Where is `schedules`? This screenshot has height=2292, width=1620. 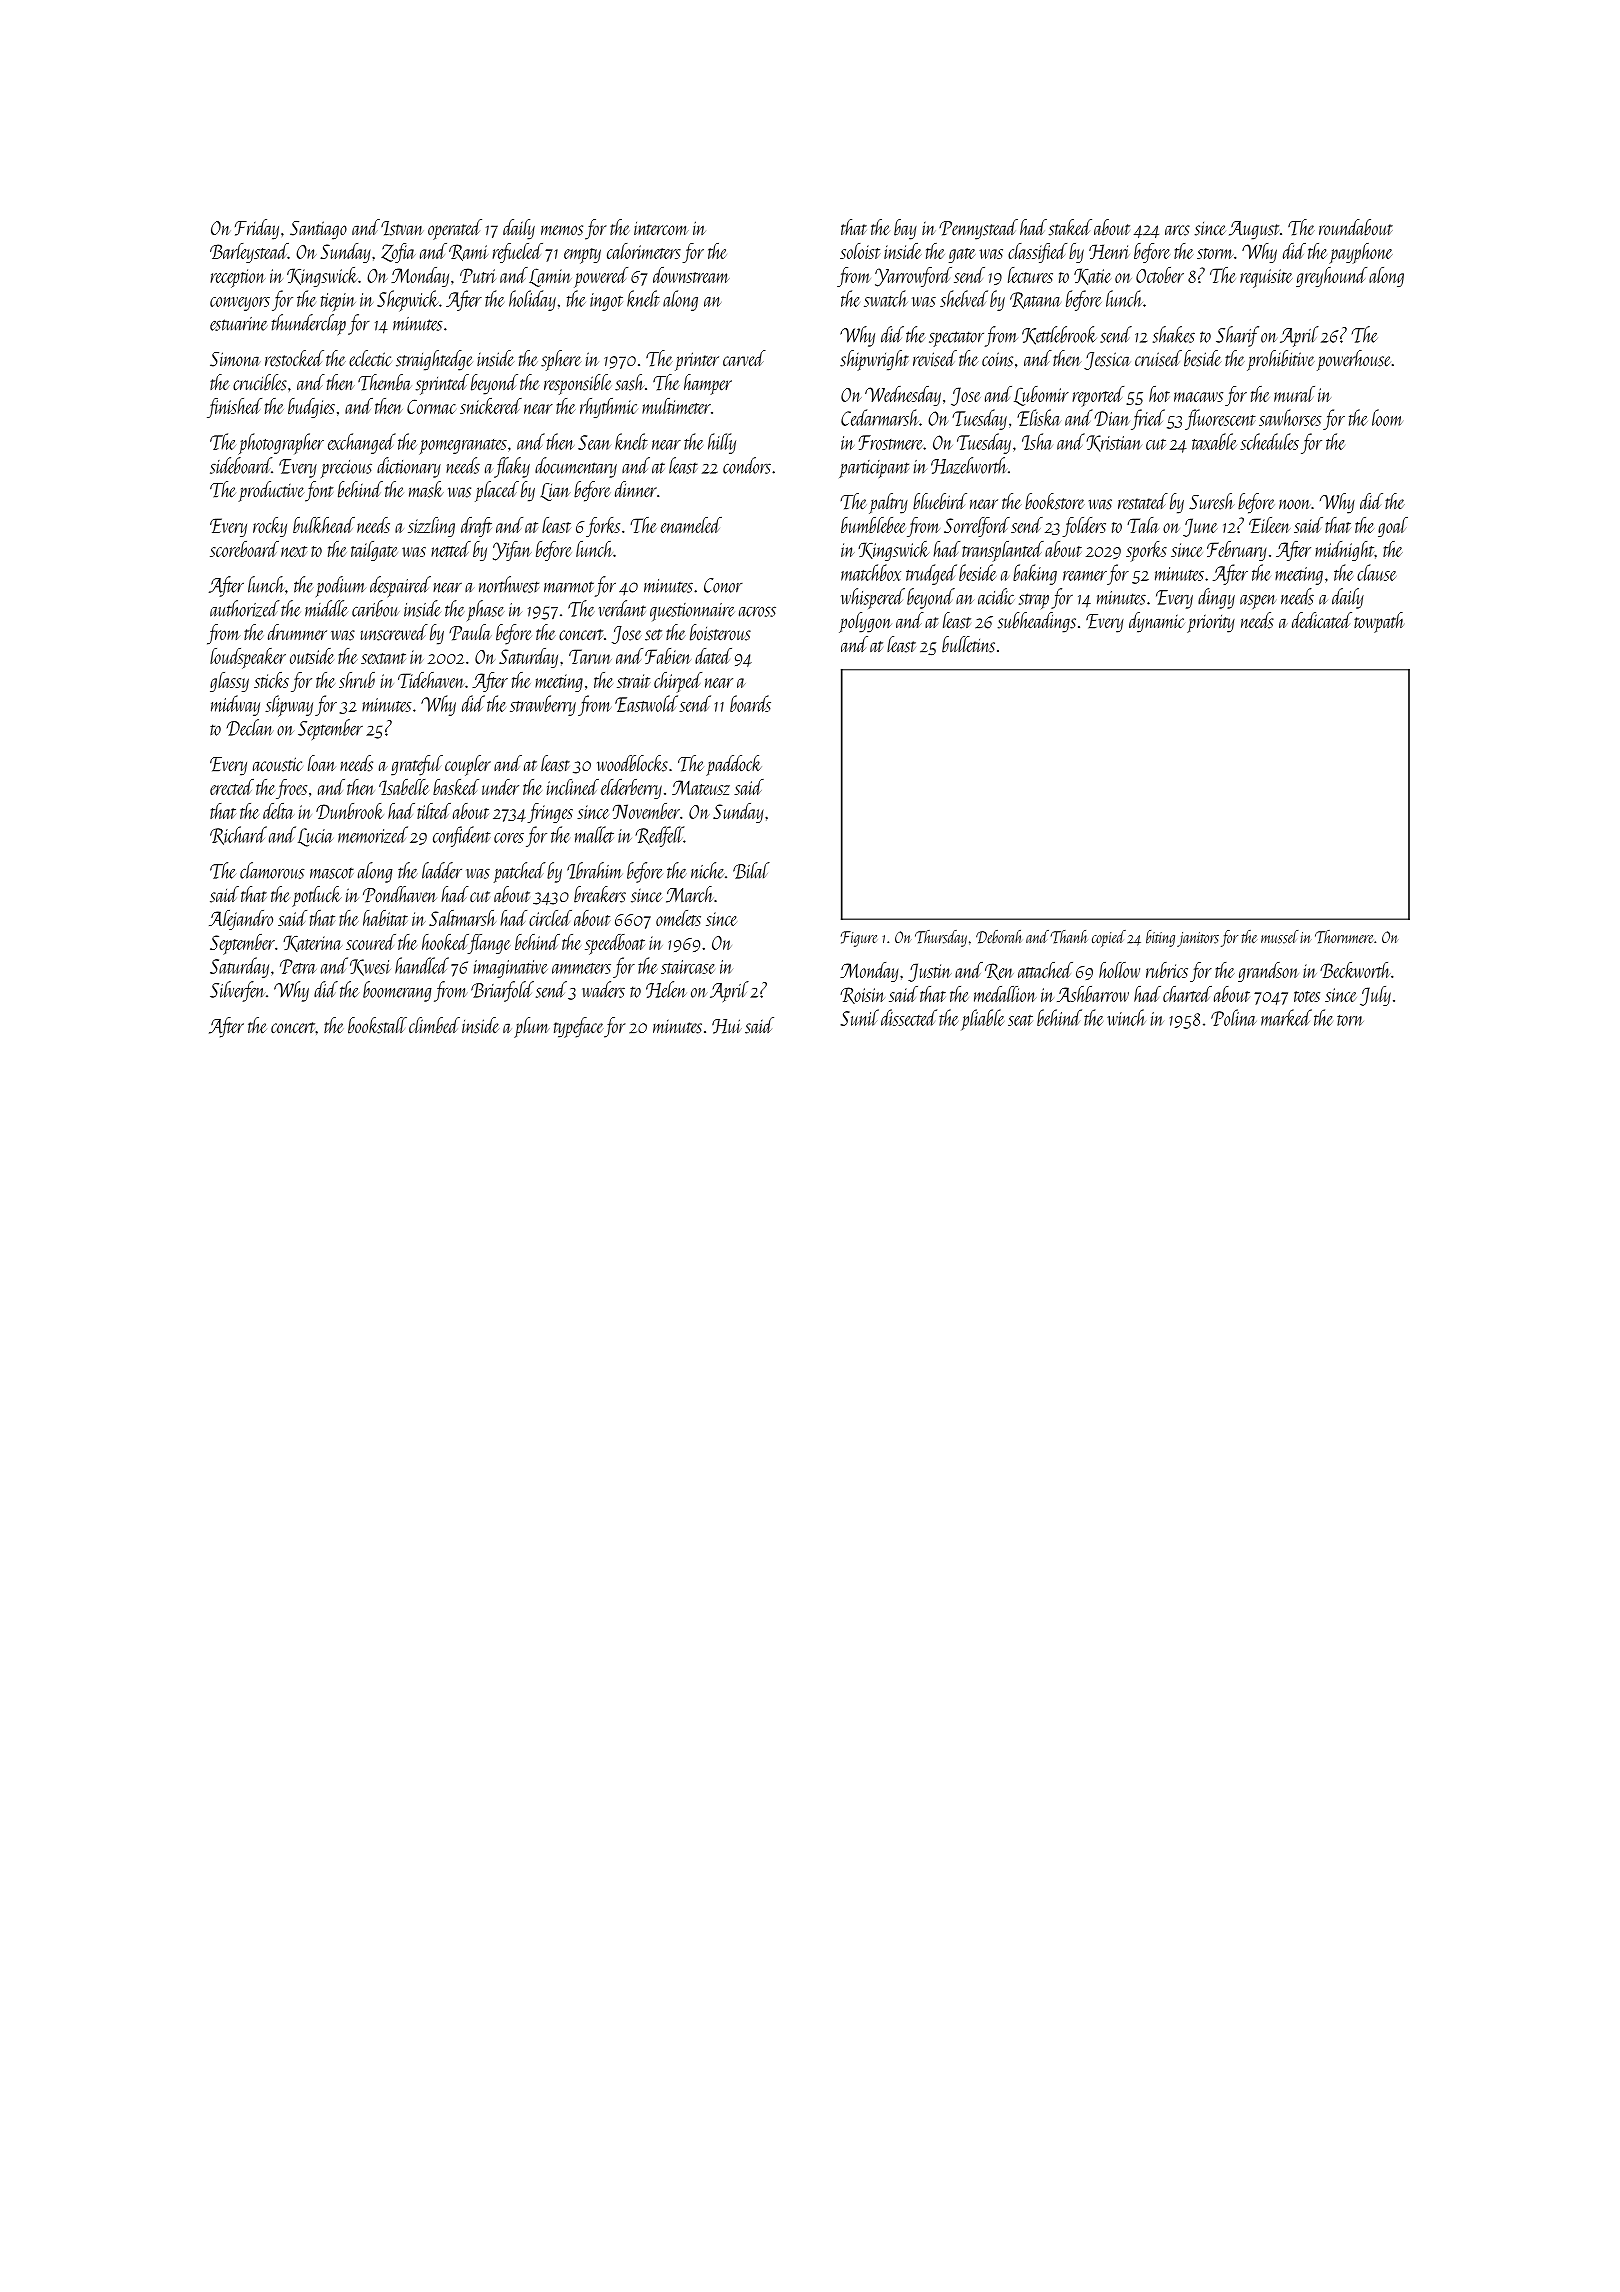 schedules is located at coordinates (1269, 441).
